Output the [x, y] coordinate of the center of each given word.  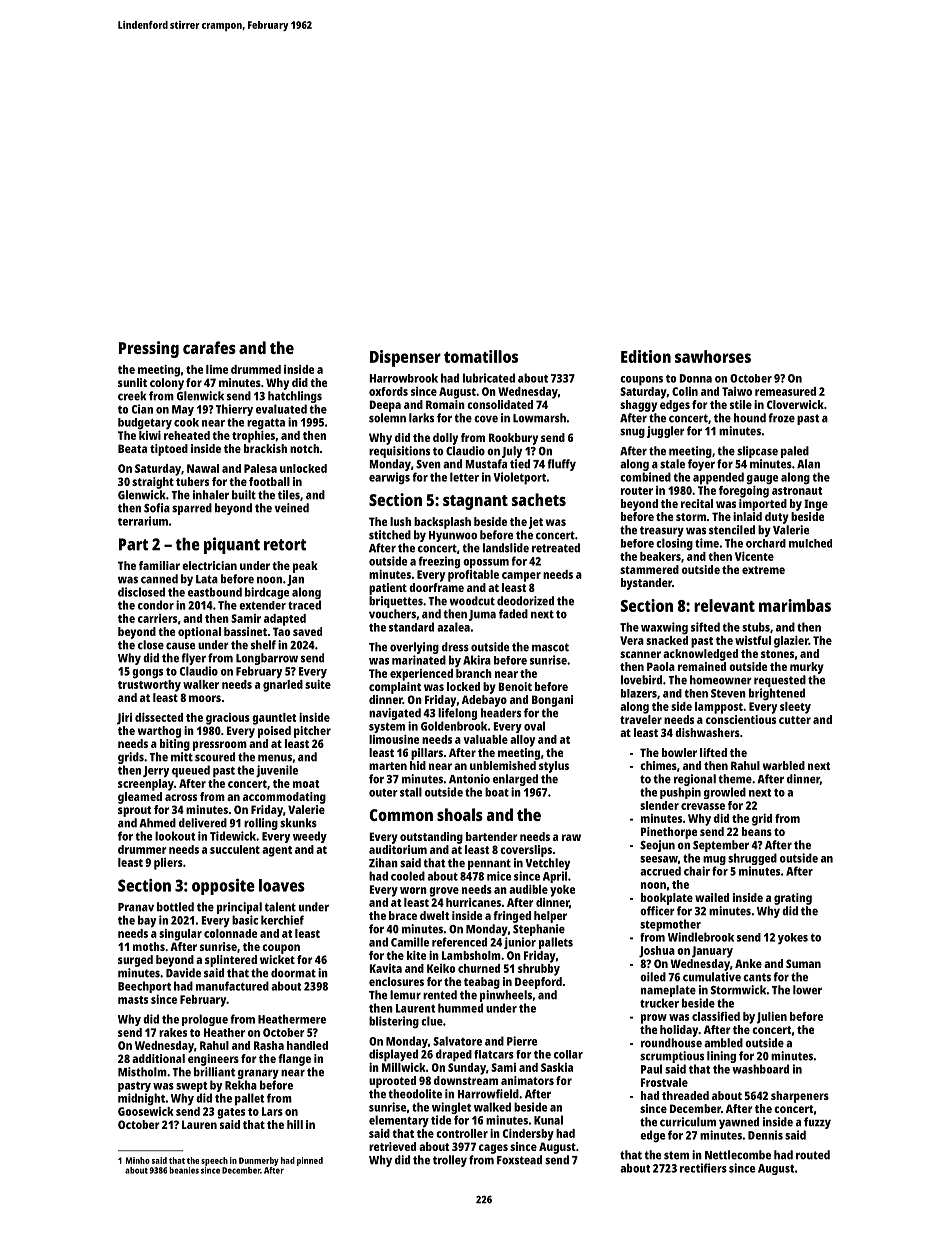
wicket [277, 959]
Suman [803, 963]
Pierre [522, 1041]
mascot [550, 647]
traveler [641, 719]
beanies [184, 1170]
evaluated [281, 409]
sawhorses [713, 356]
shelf [263, 645]
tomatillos [481, 356]
